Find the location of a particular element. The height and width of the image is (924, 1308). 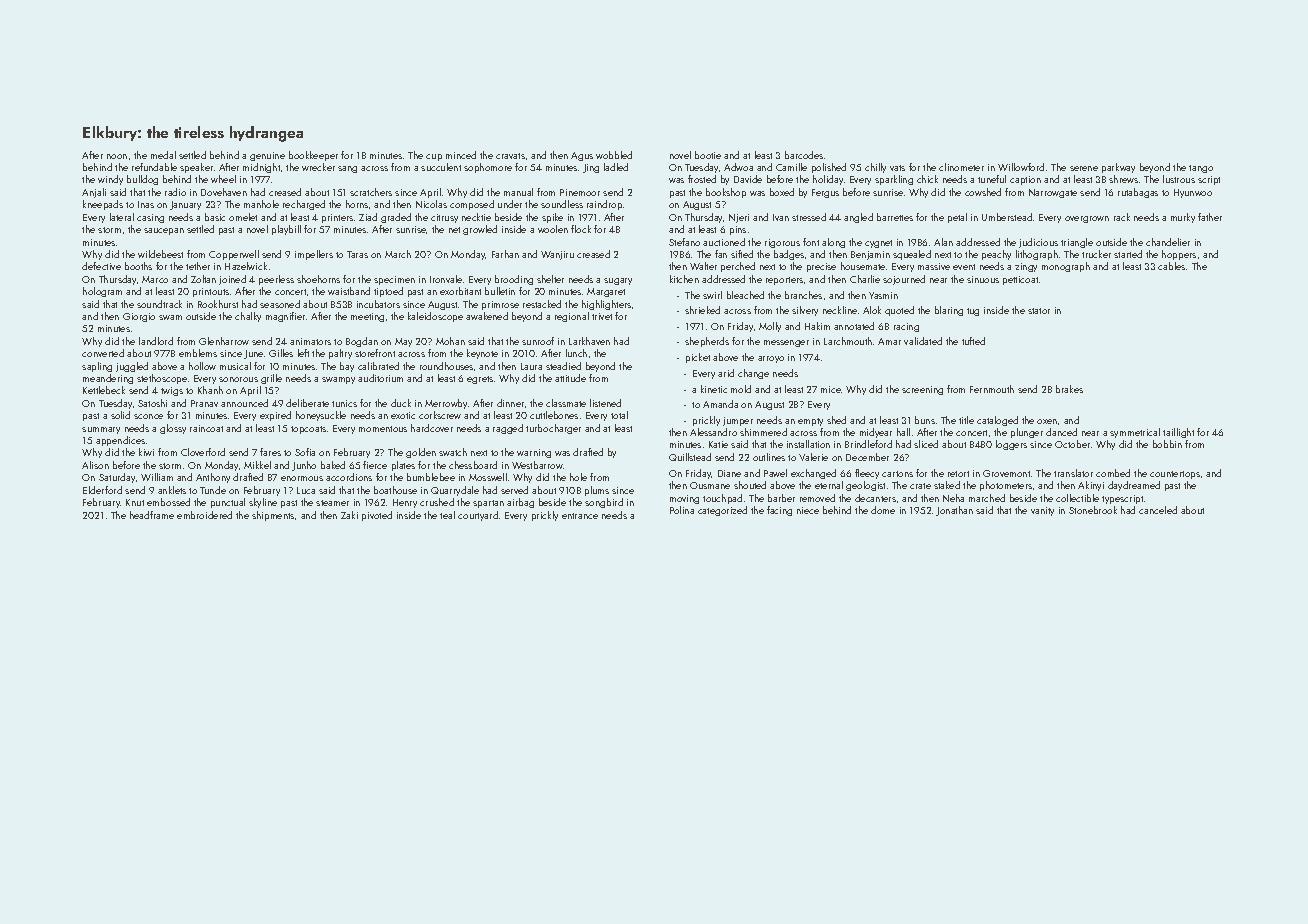

cables is located at coordinates (1171, 266).
